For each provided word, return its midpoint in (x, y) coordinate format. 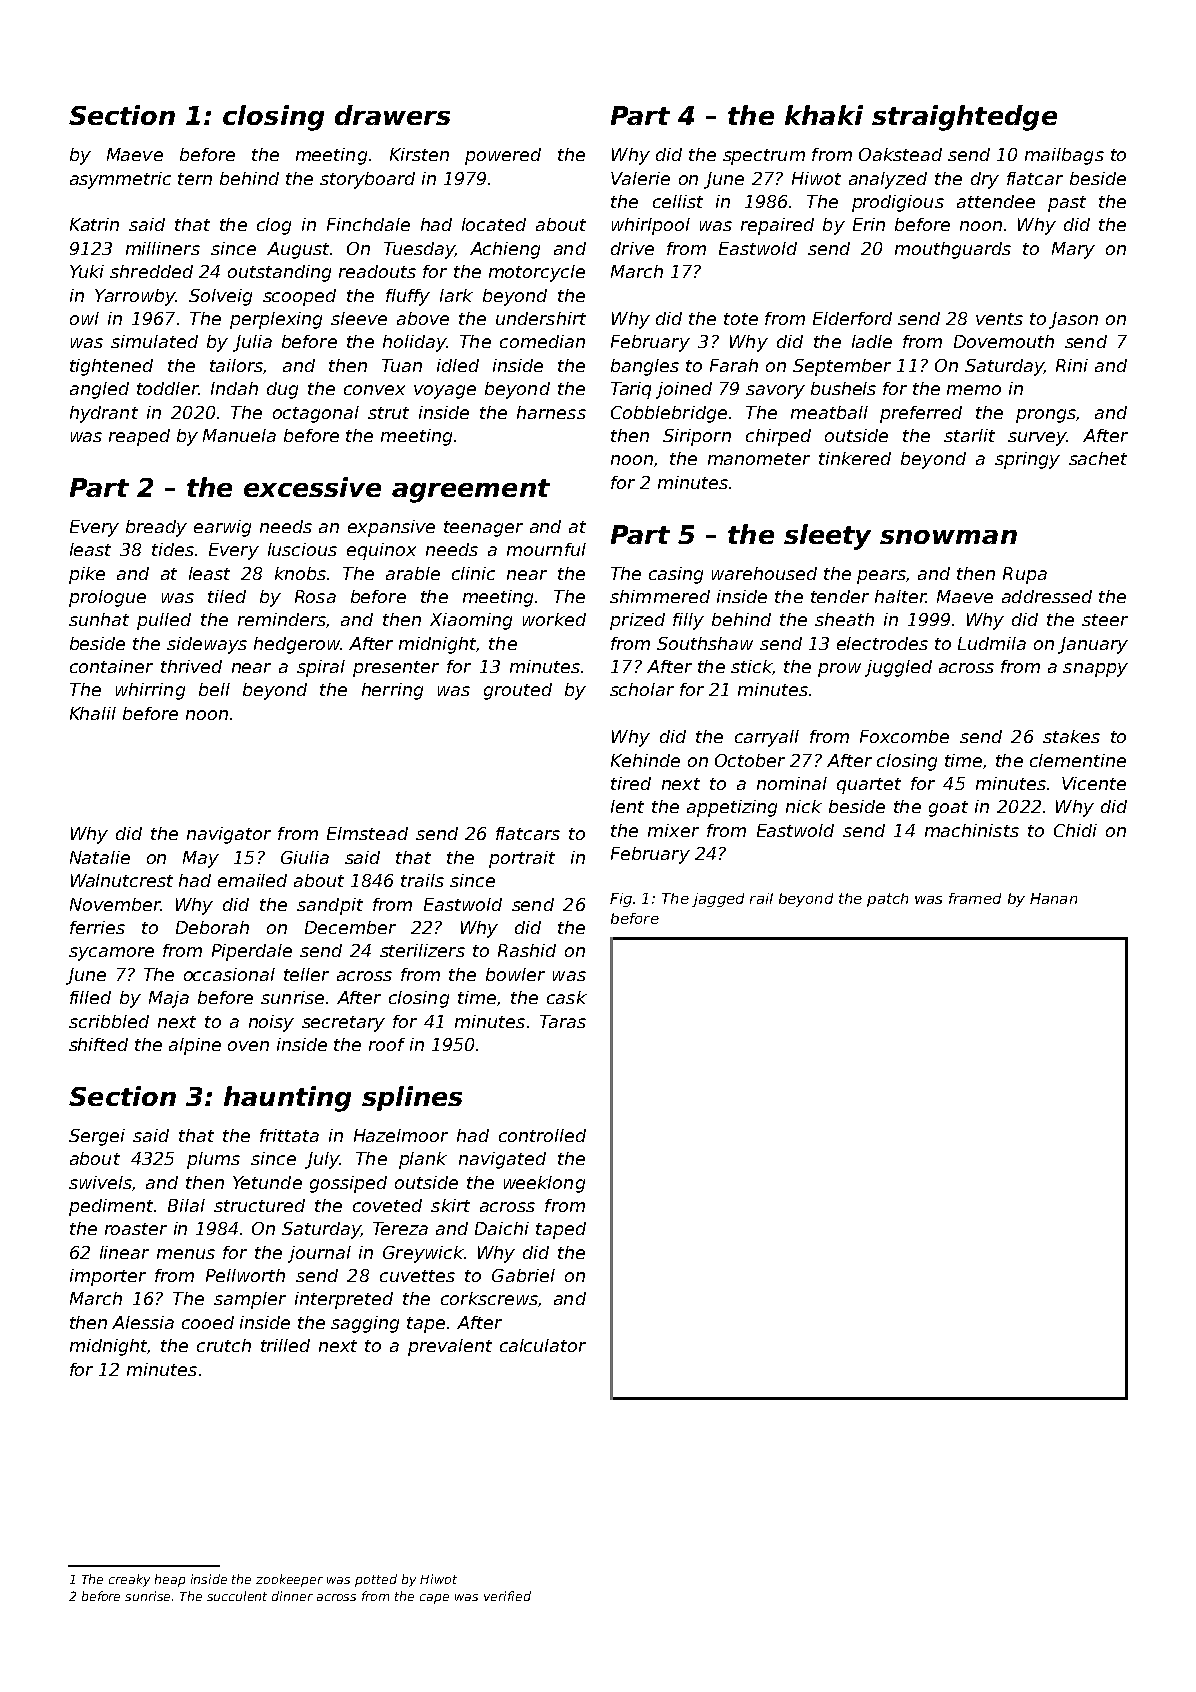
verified (507, 1596)
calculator (543, 1345)
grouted (518, 691)
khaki (824, 115)
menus (186, 1254)
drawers (392, 115)
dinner (292, 1596)
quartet (869, 786)
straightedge (964, 118)
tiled (227, 596)
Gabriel (523, 1275)
